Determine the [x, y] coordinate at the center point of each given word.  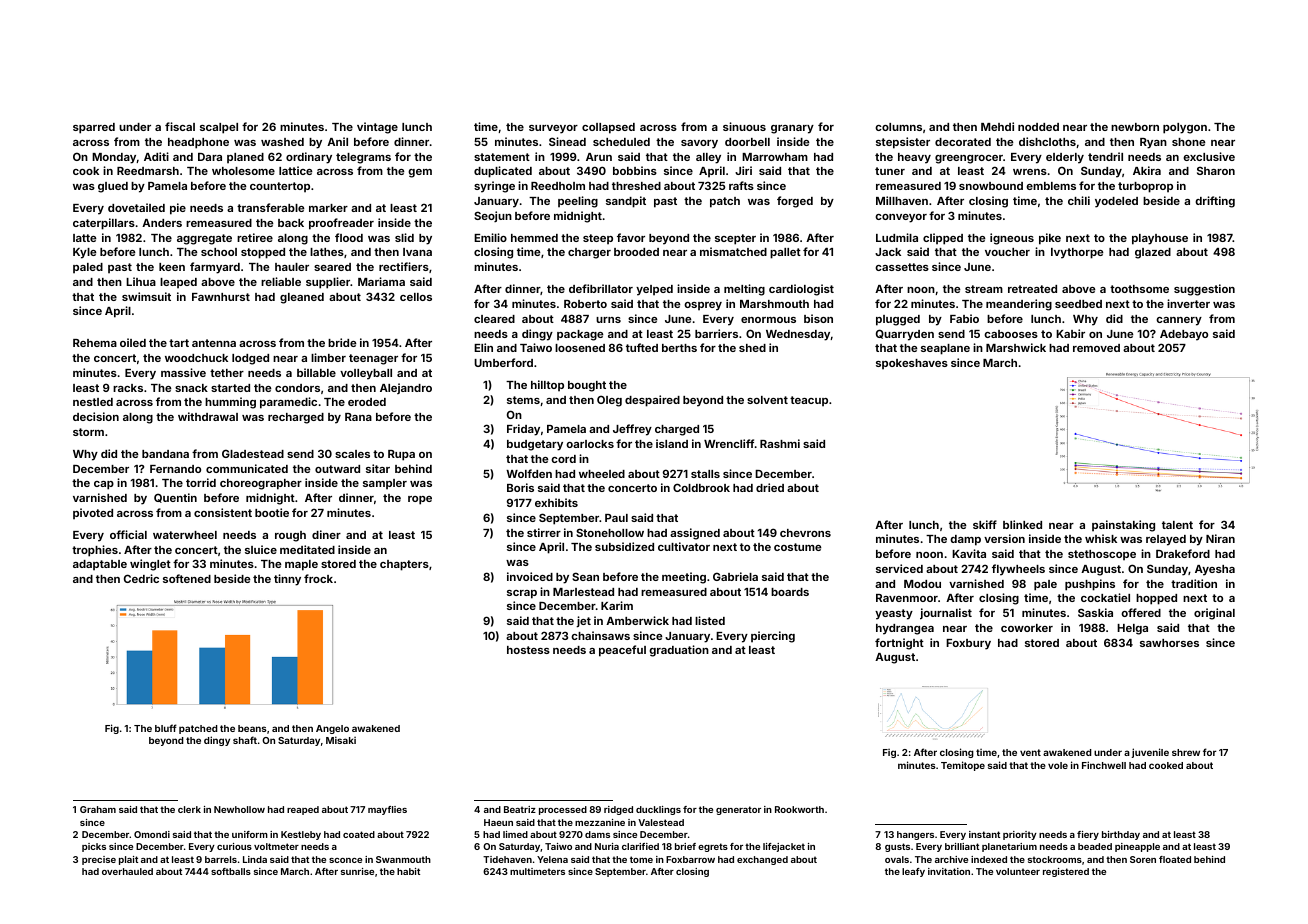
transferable [271, 207]
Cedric [141, 578]
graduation [679, 651]
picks [94, 847]
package [580, 335]
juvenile [1150, 753]
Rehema [95, 343]
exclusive [1209, 156]
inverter [1188, 303]
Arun [599, 157]
